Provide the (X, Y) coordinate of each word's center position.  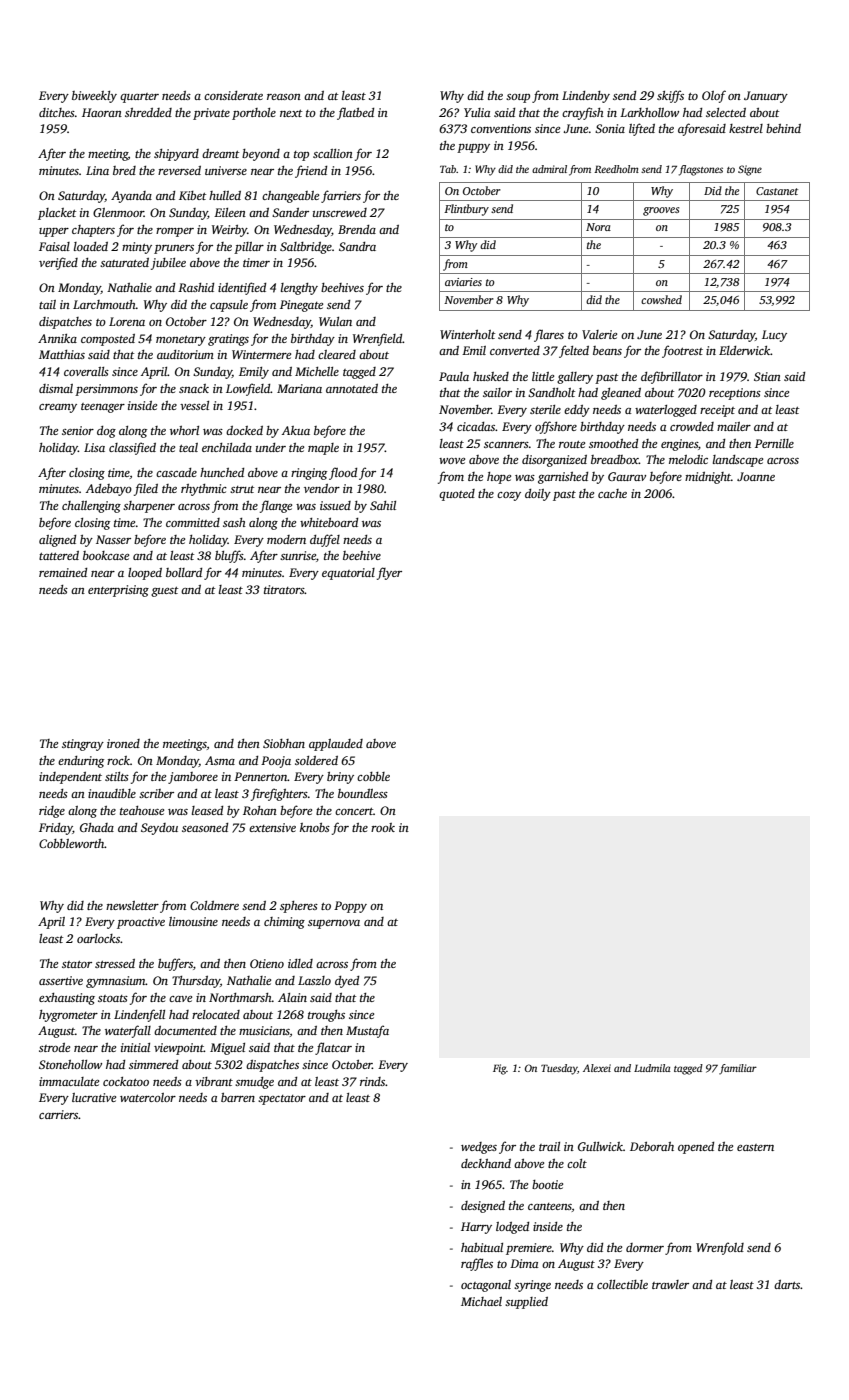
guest (164, 592)
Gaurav (627, 476)
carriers (59, 1114)
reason (284, 97)
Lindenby (586, 97)
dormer (645, 1247)
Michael (481, 1301)
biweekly (94, 97)
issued (335, 505)
